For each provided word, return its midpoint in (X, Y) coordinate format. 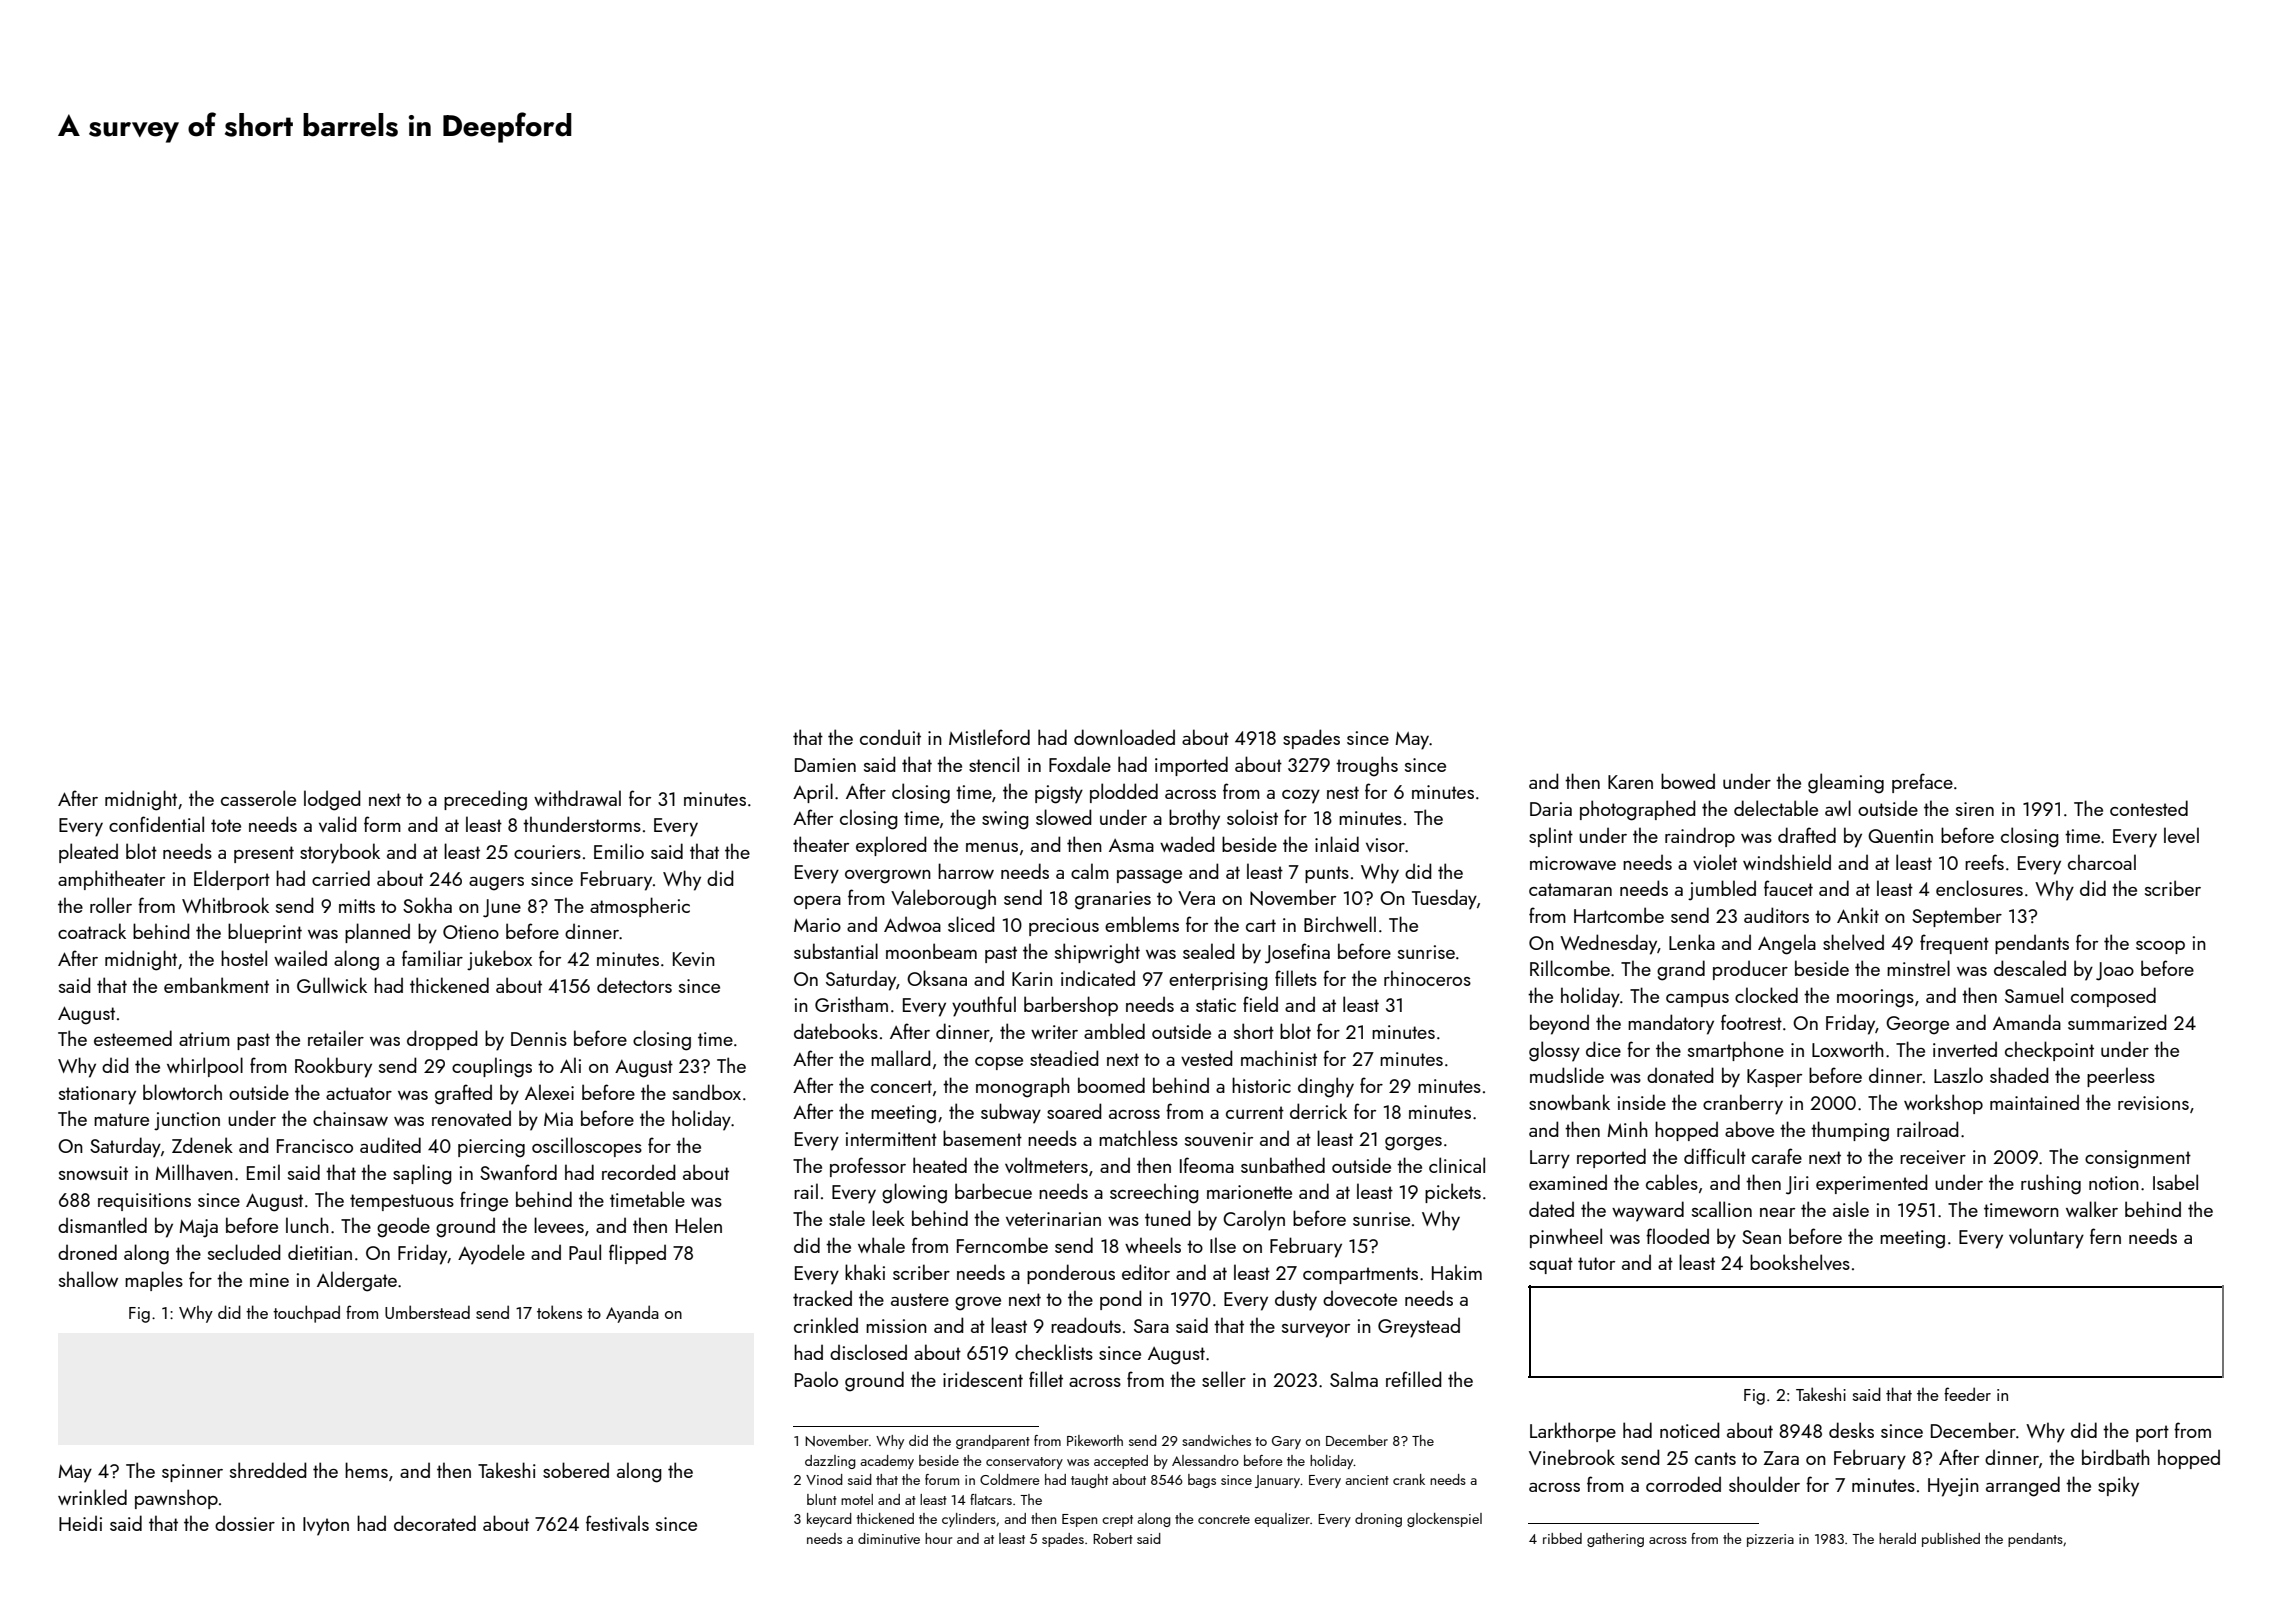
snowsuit (93, 1173)
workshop (1943, 1104)
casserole (258, 798)
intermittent (891, 1139)
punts (1327, 874)
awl (1838, 808)
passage (1149, 877)
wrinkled (92, 1497)
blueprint (265, 933)
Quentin (1900, 836)
